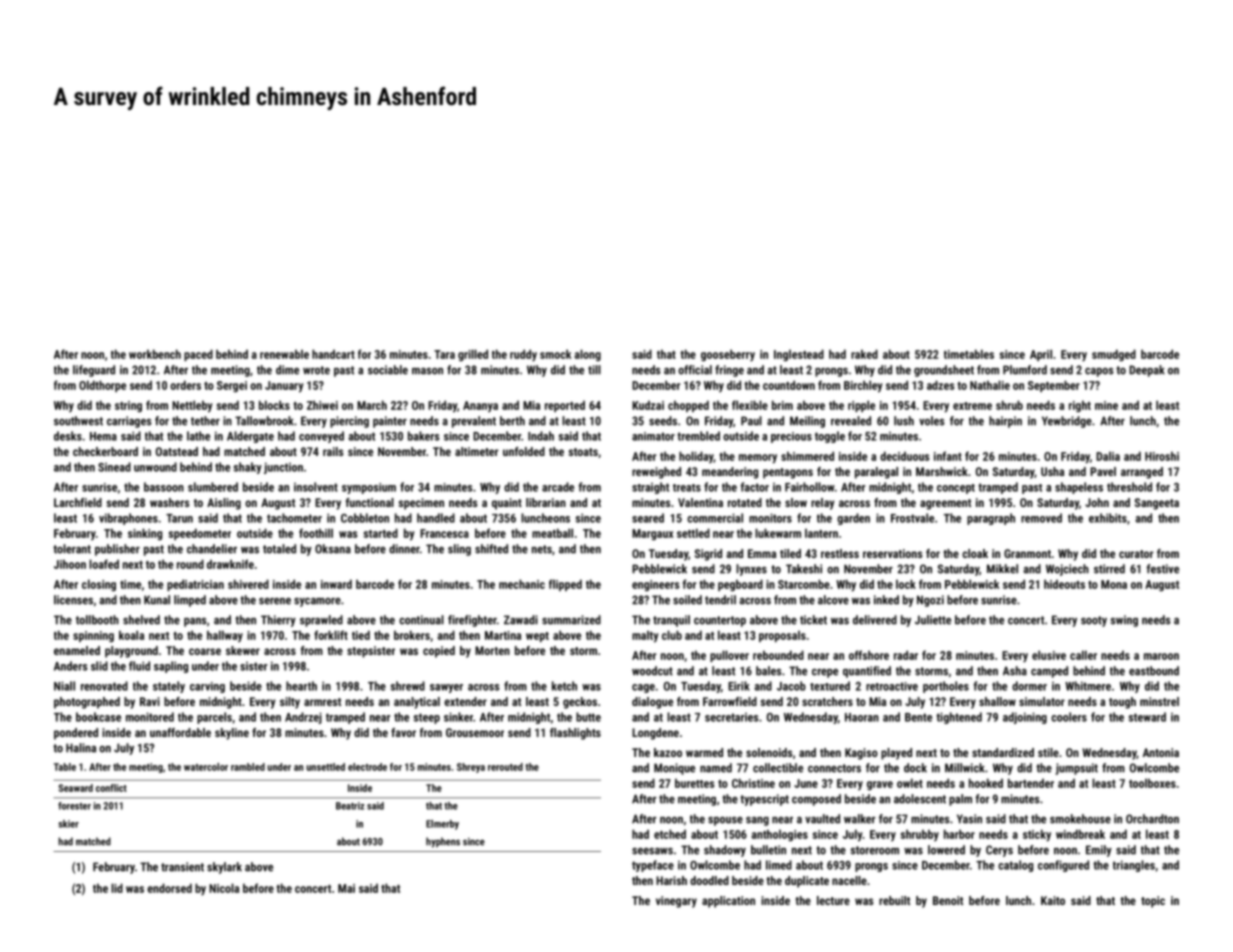 The image size is (1233, 952). I want to click on Inglestead, so click(799, 355).
